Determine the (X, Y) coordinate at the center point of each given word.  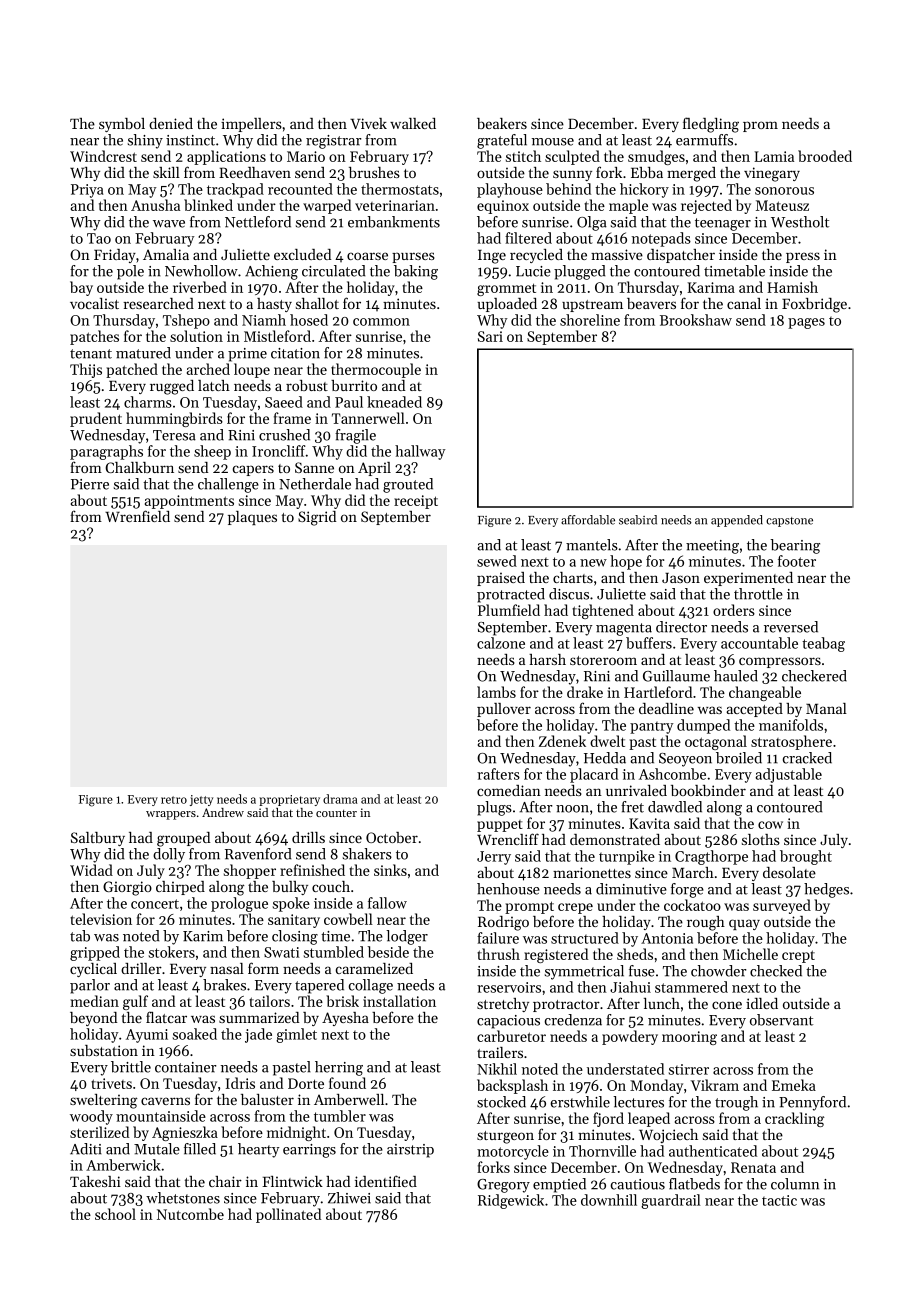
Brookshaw (696, 320)
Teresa (174, 435)
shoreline (590, 320)
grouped (183, 839)
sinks (390, 870)
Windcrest (103, 156)
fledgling (711, 125)
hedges (826, 890)
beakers (502, 123)
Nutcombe (190, 1214)
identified (386, 1181)
